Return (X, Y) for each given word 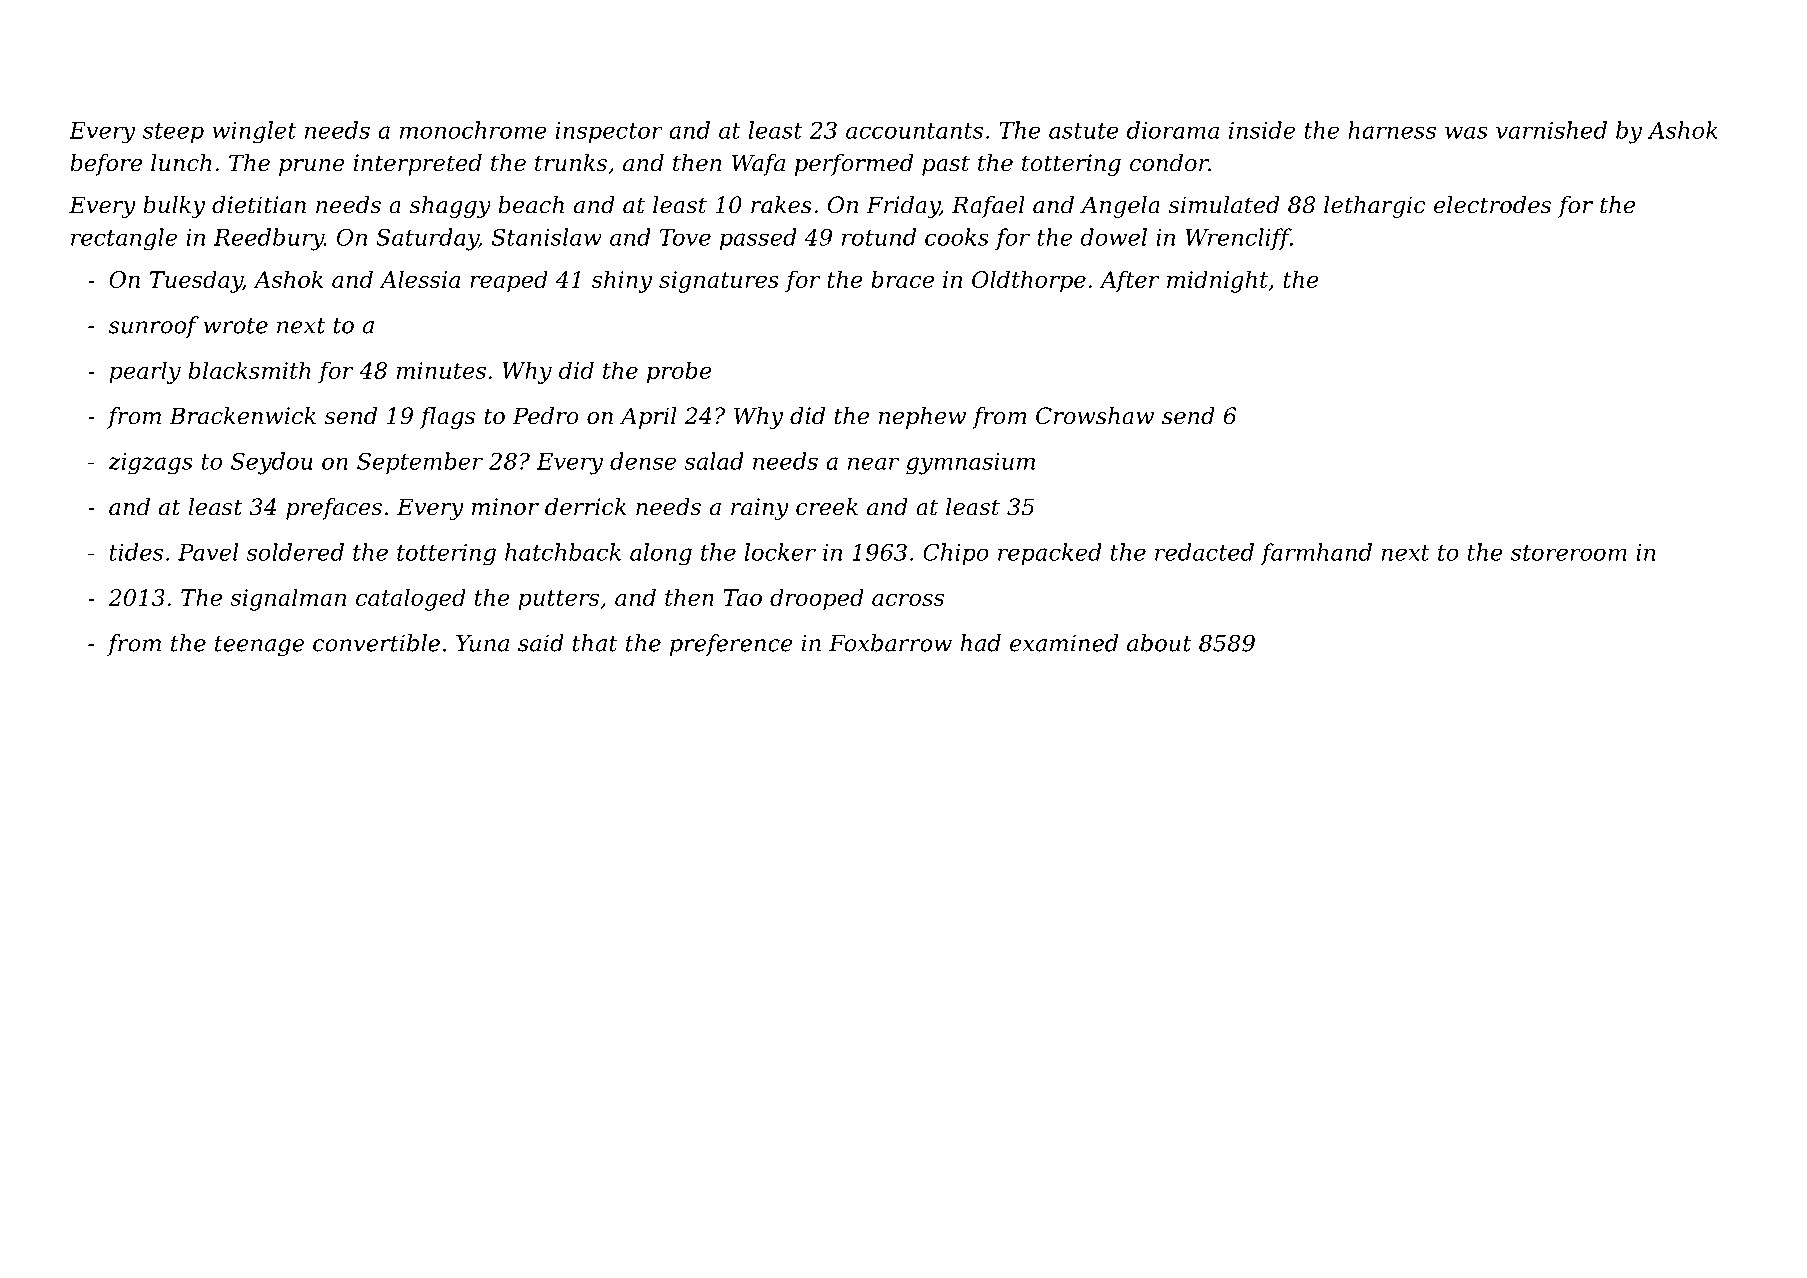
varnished (1551, 130)
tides (136, 552)
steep (173, 133)
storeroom (1569, 553)
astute (1084, 131)
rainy (759, 509)
